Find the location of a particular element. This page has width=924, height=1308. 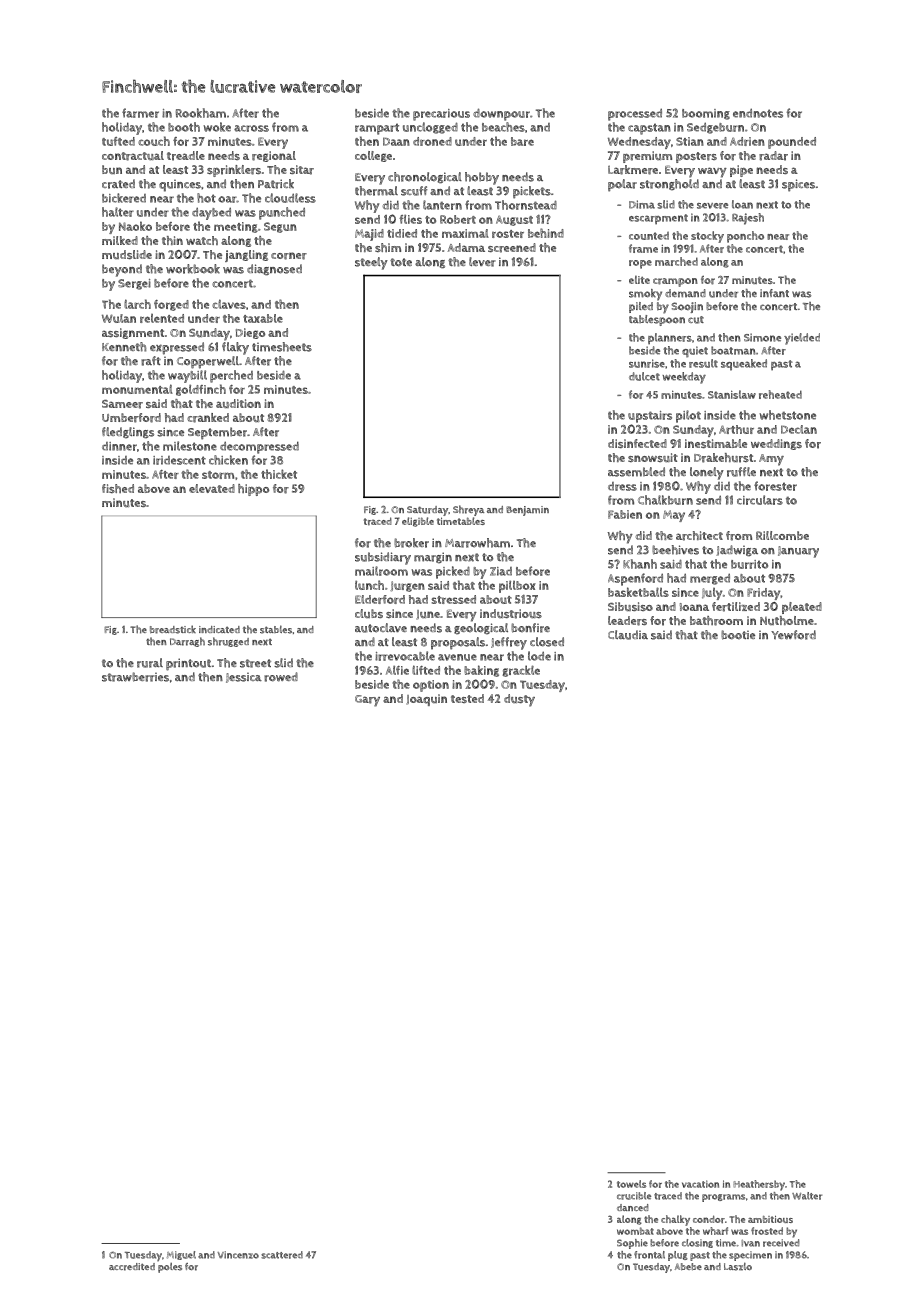

marched is located at coordinates (676, 261).
